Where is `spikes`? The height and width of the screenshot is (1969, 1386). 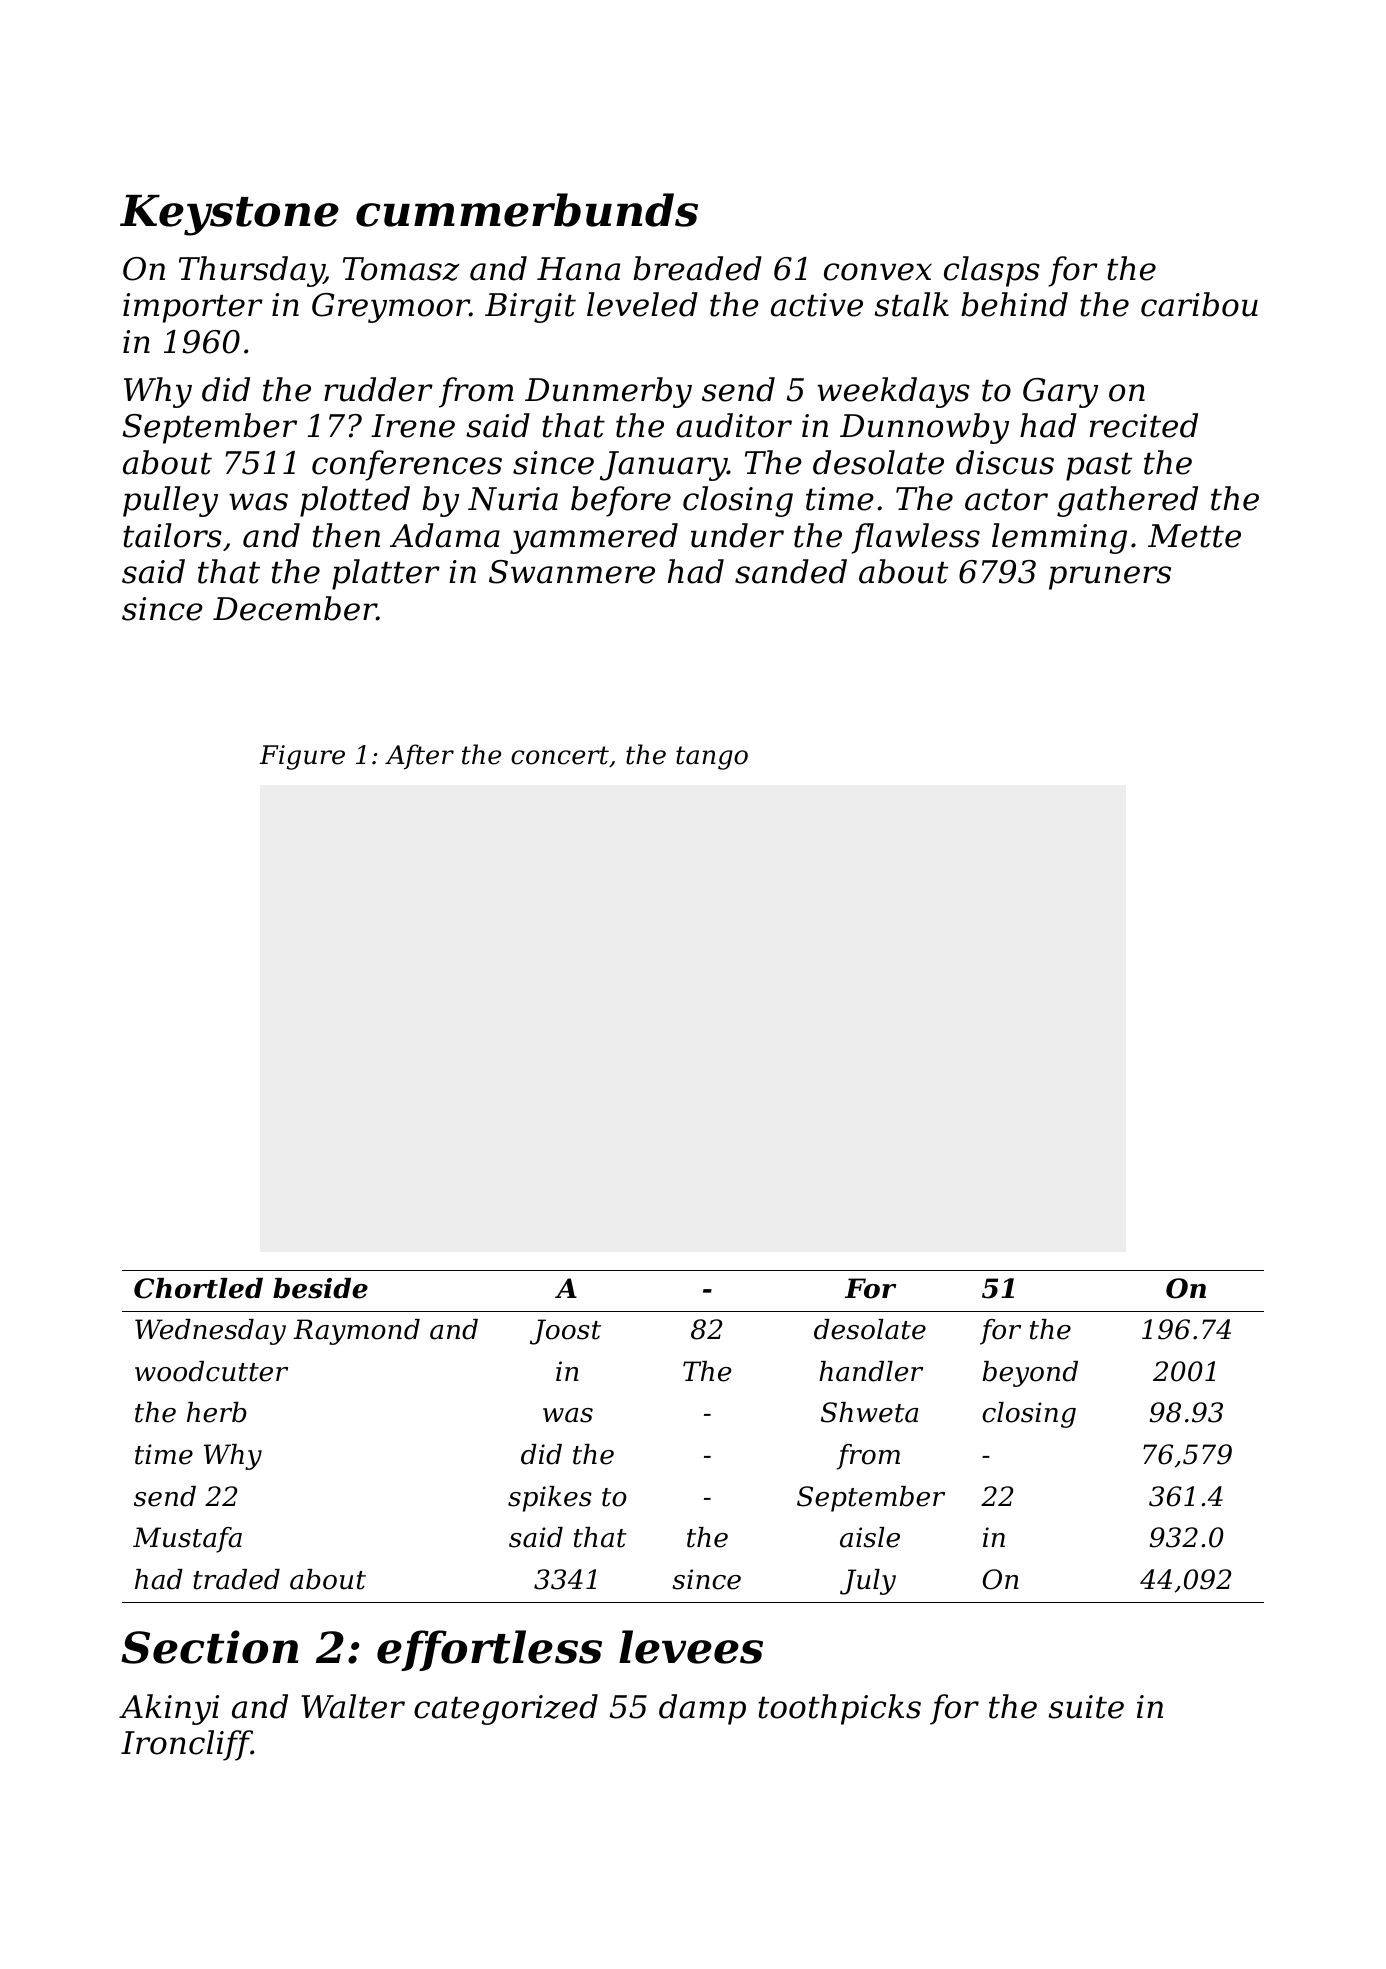 spikes is located at coordinates (550, 1499).
